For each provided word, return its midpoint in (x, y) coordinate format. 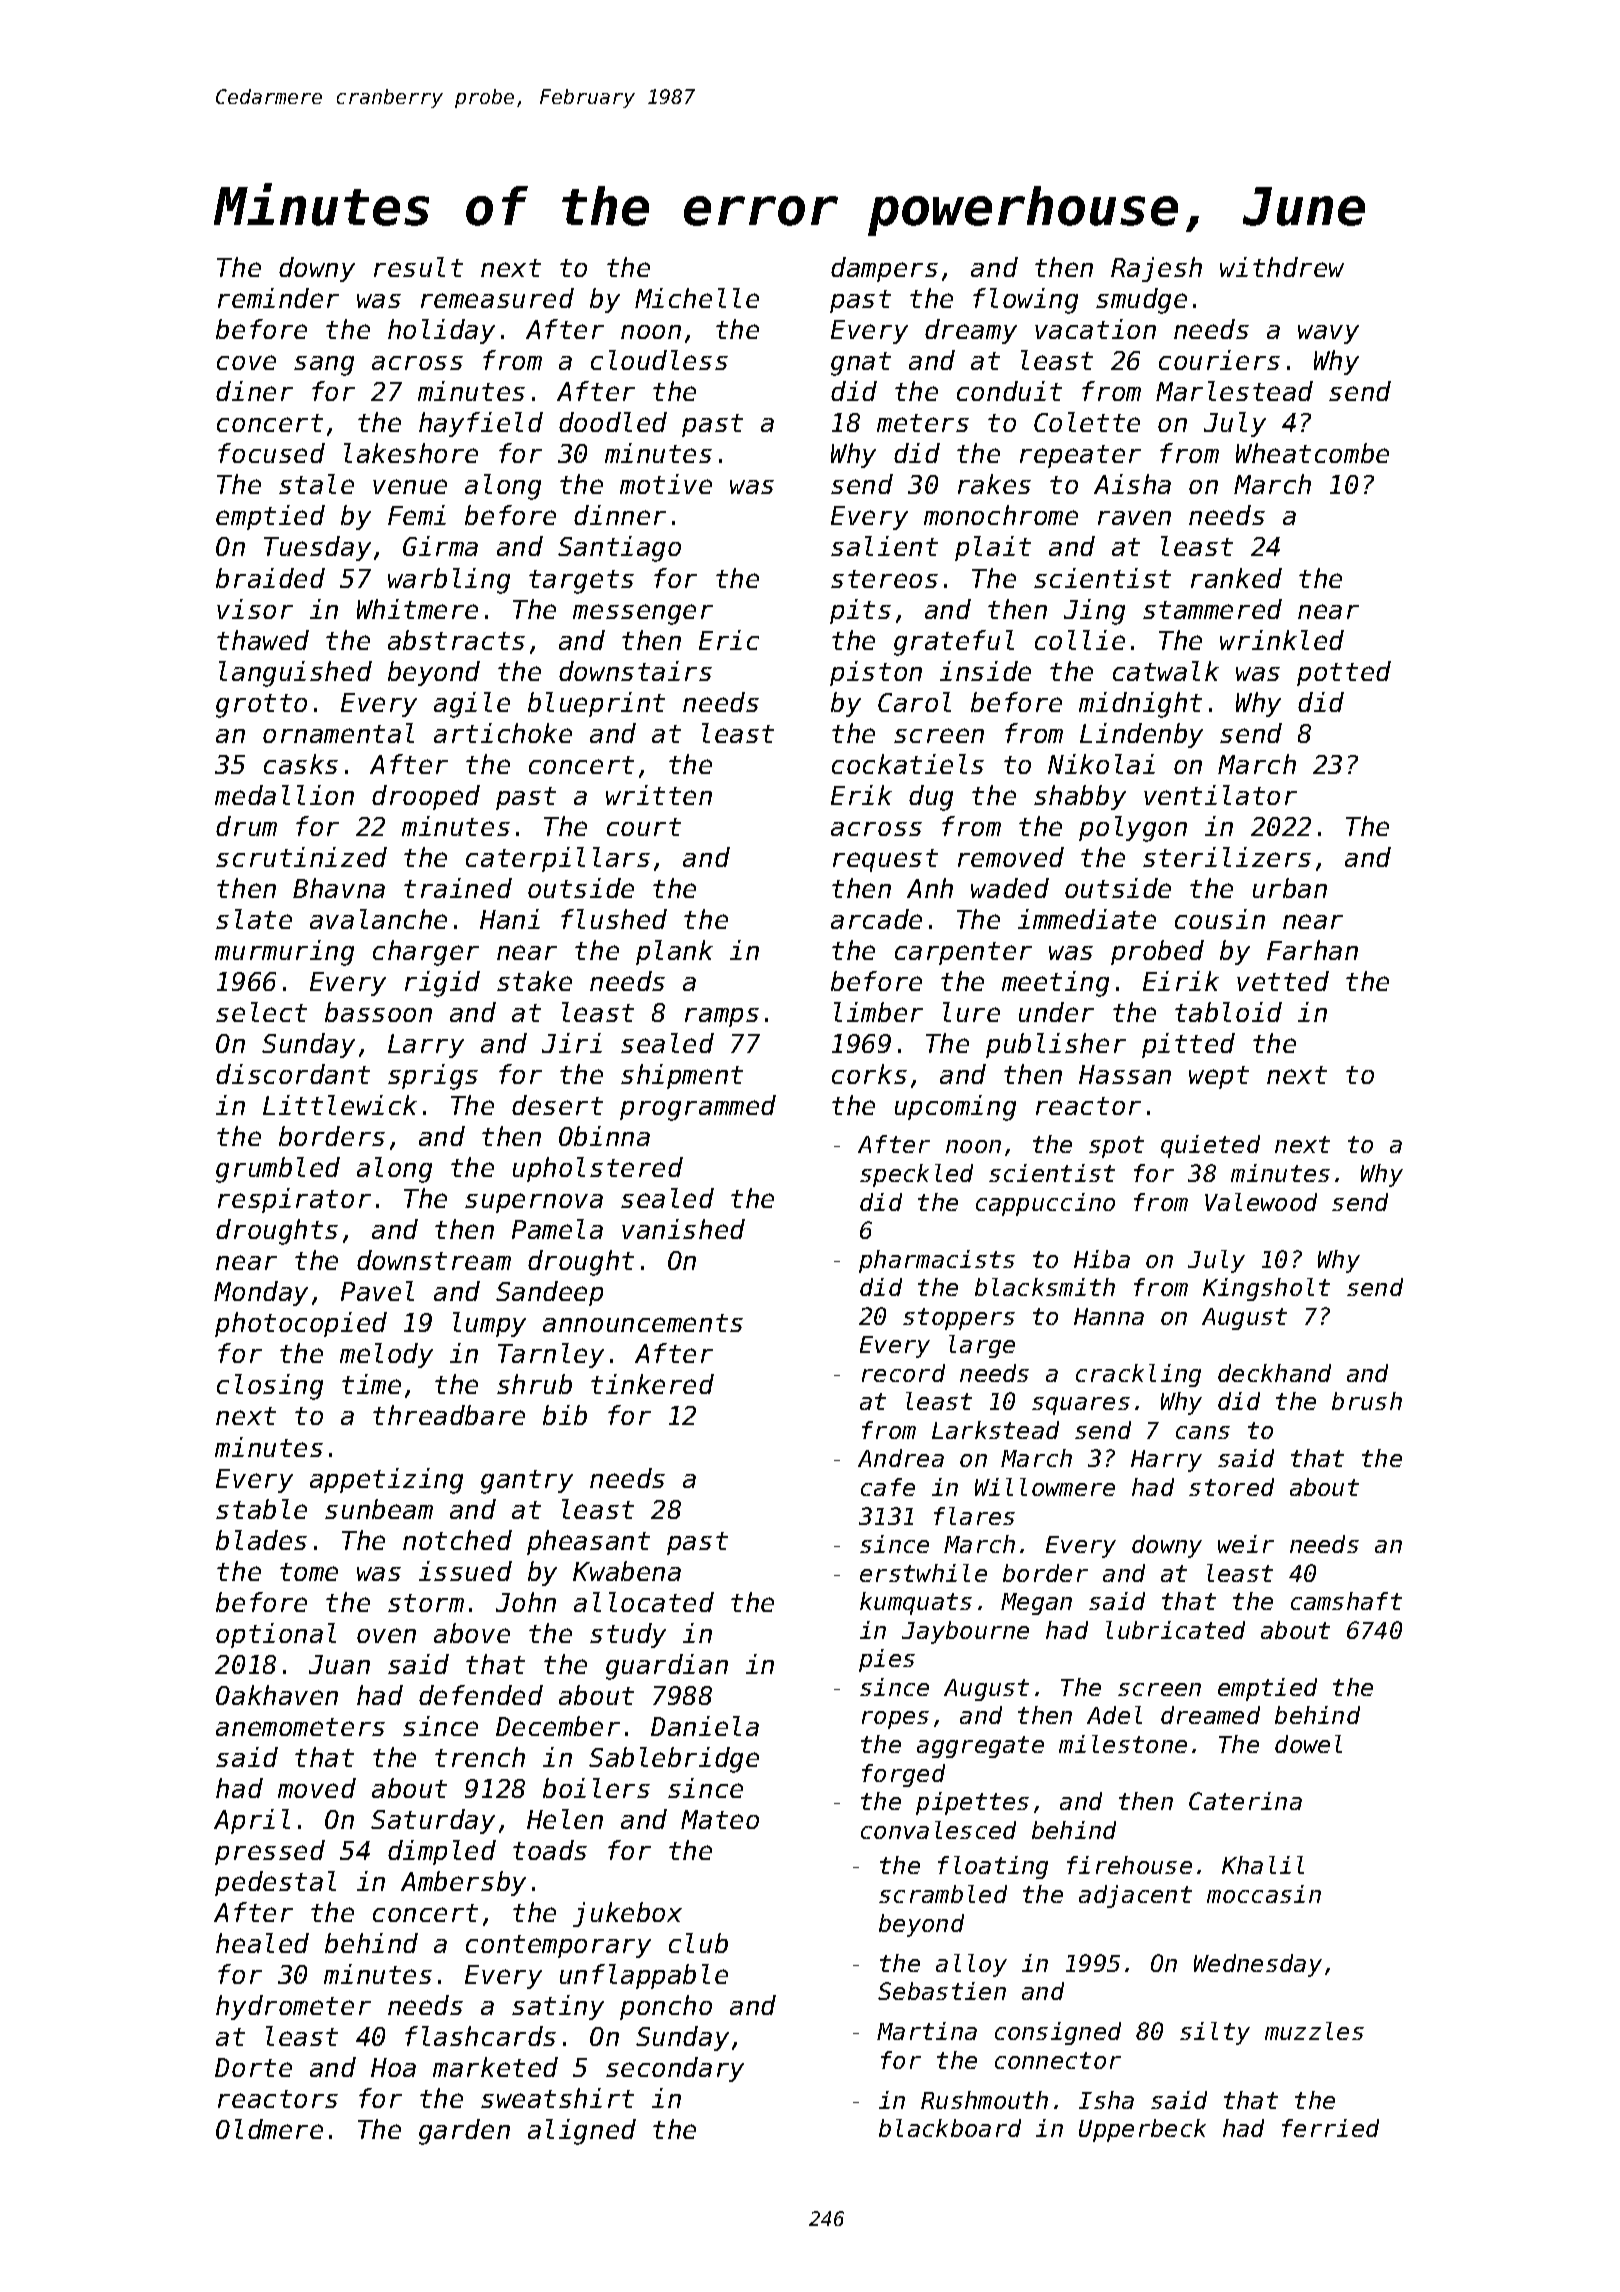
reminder (278, 298)
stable (261, 1509)
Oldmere (269, 2129)
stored (1231, 1487)
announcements (643, 1323)
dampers (884, 269)
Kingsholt (1266, 1289)
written (659, 795)
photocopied (301, 1324)
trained (458, 888)
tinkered (652, 1384)
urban (1290, 888)
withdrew (1282, 267)
